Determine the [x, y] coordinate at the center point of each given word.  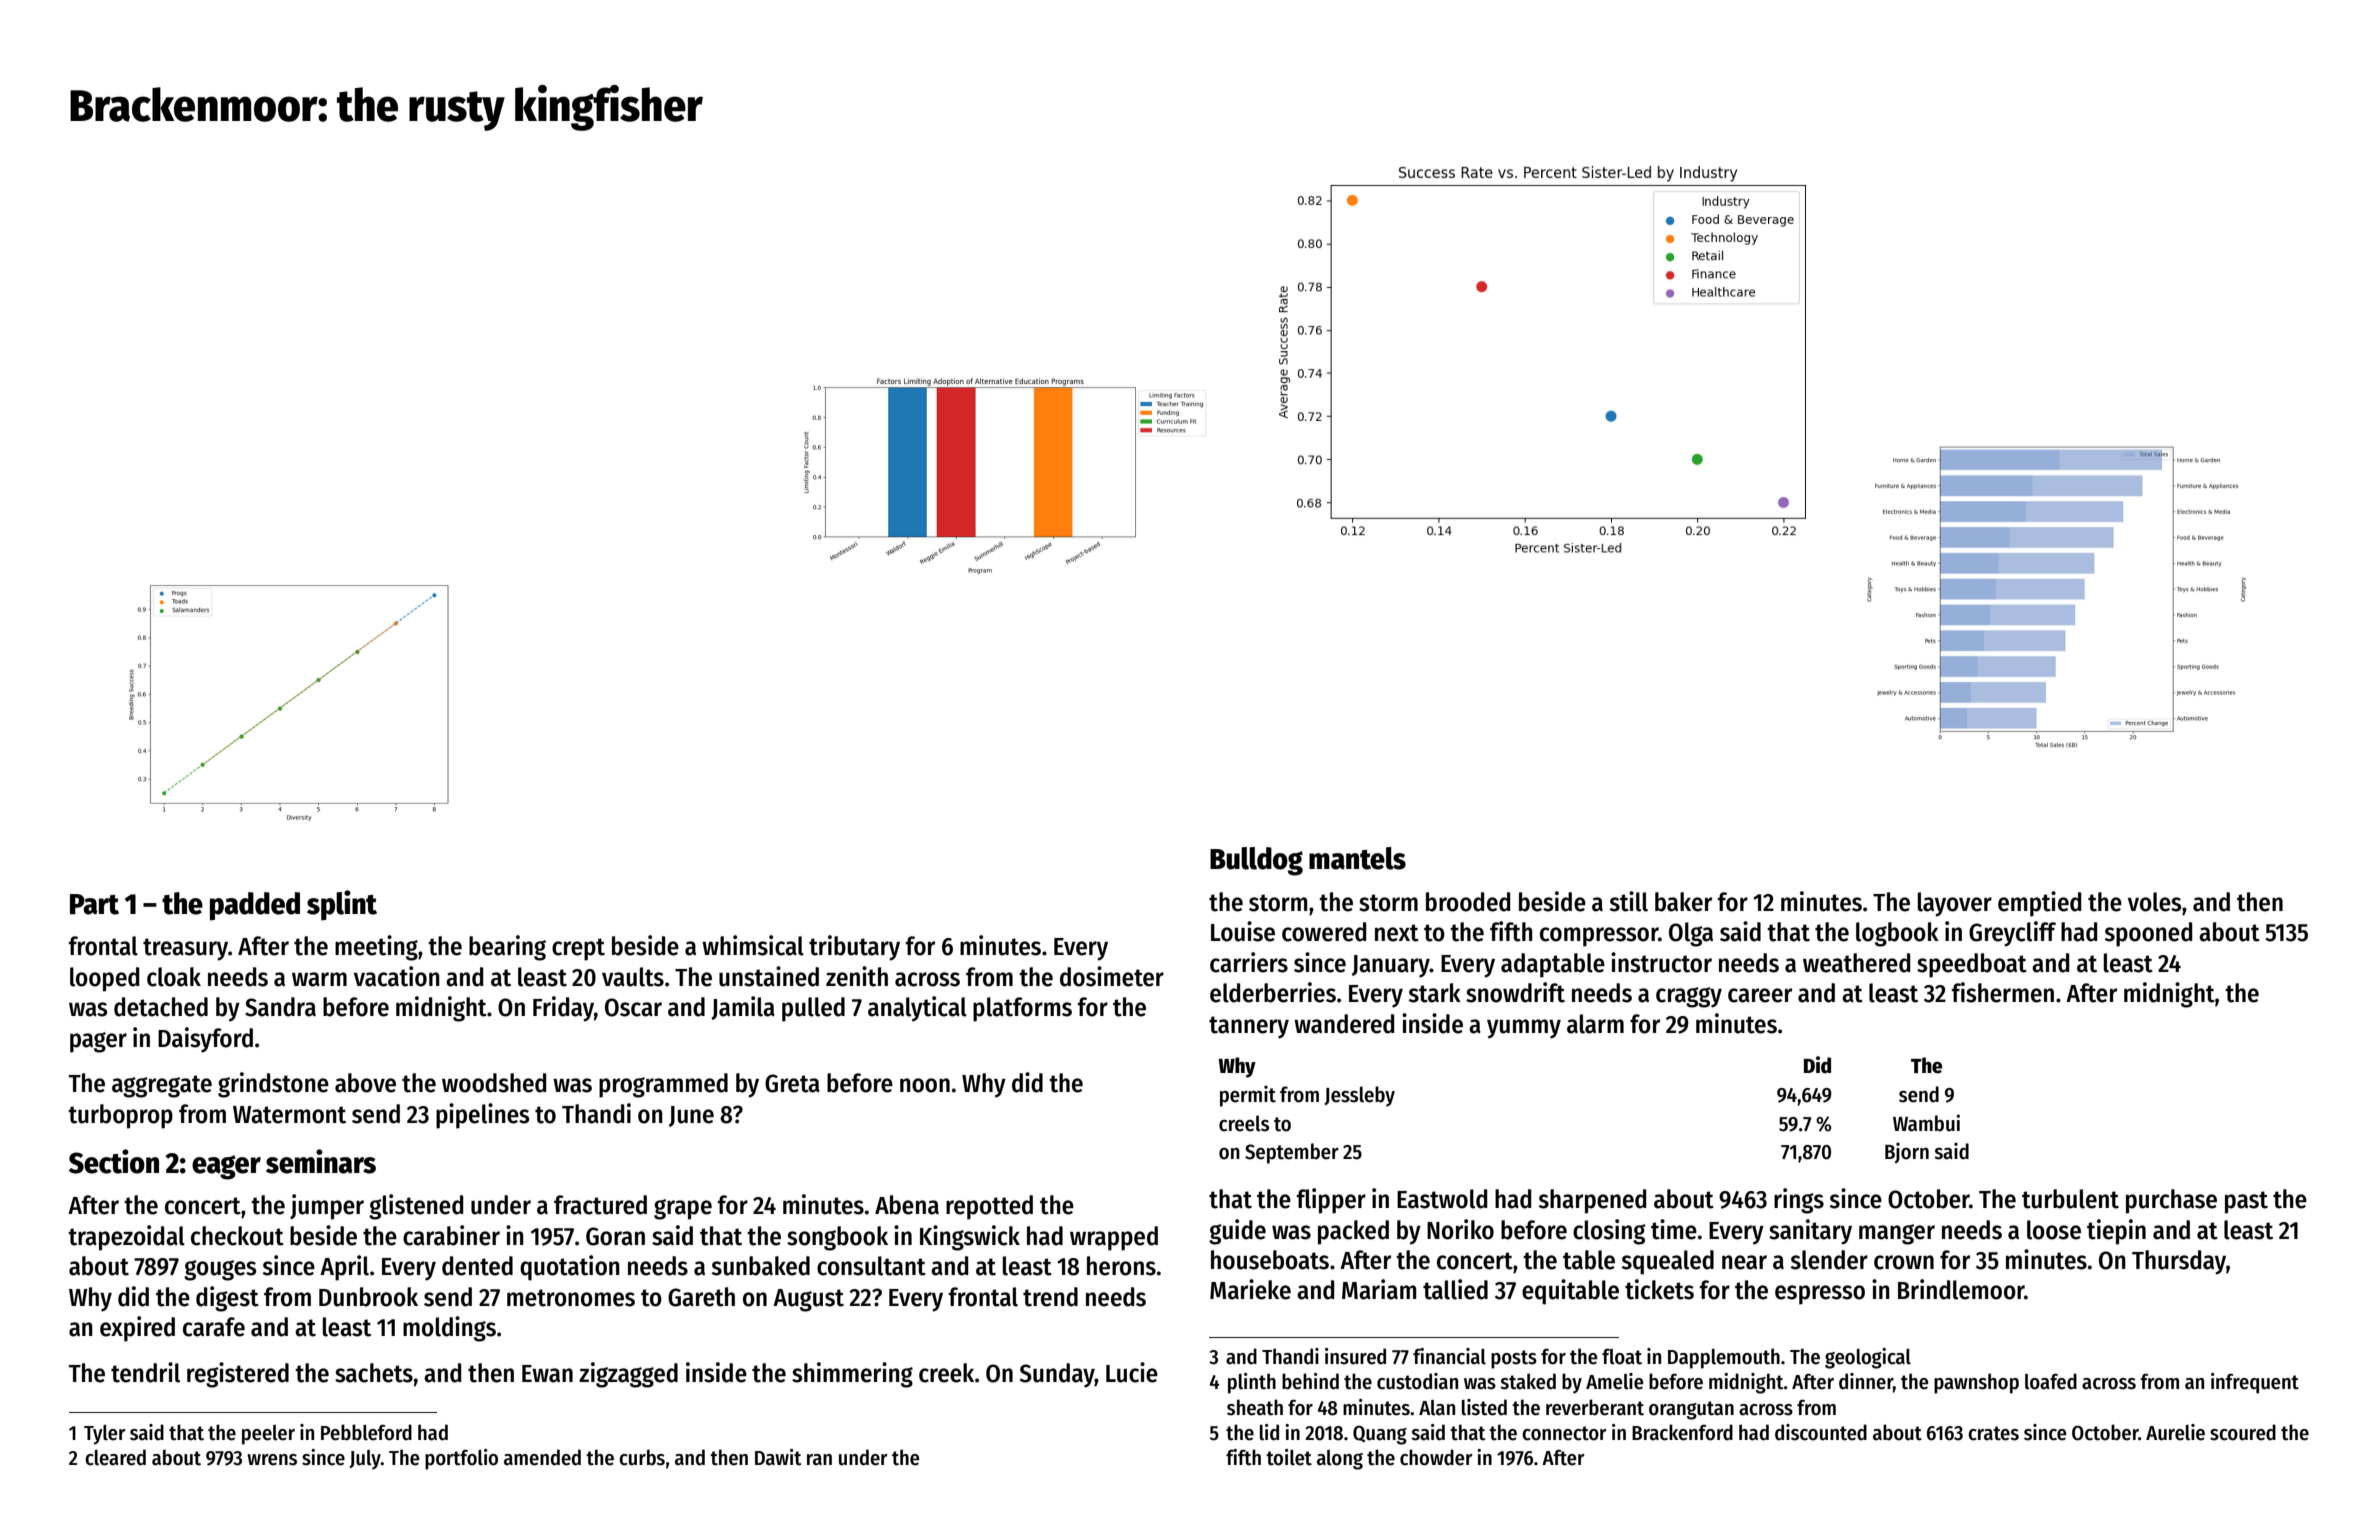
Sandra [280, 1007]
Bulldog [1256, 861]
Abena [907, 1205]
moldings [449, 1329]
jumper [327, 1207]
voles [2154, 902]
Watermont [289, 1115]
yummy [1524, 1029]
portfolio [461, 1459]
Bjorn [1907, 1152]
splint [342, 905]
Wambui [1926, 1123]
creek [946, 1373]
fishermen [2002, 992]
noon [925, 1085]
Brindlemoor [1961, 1289]
